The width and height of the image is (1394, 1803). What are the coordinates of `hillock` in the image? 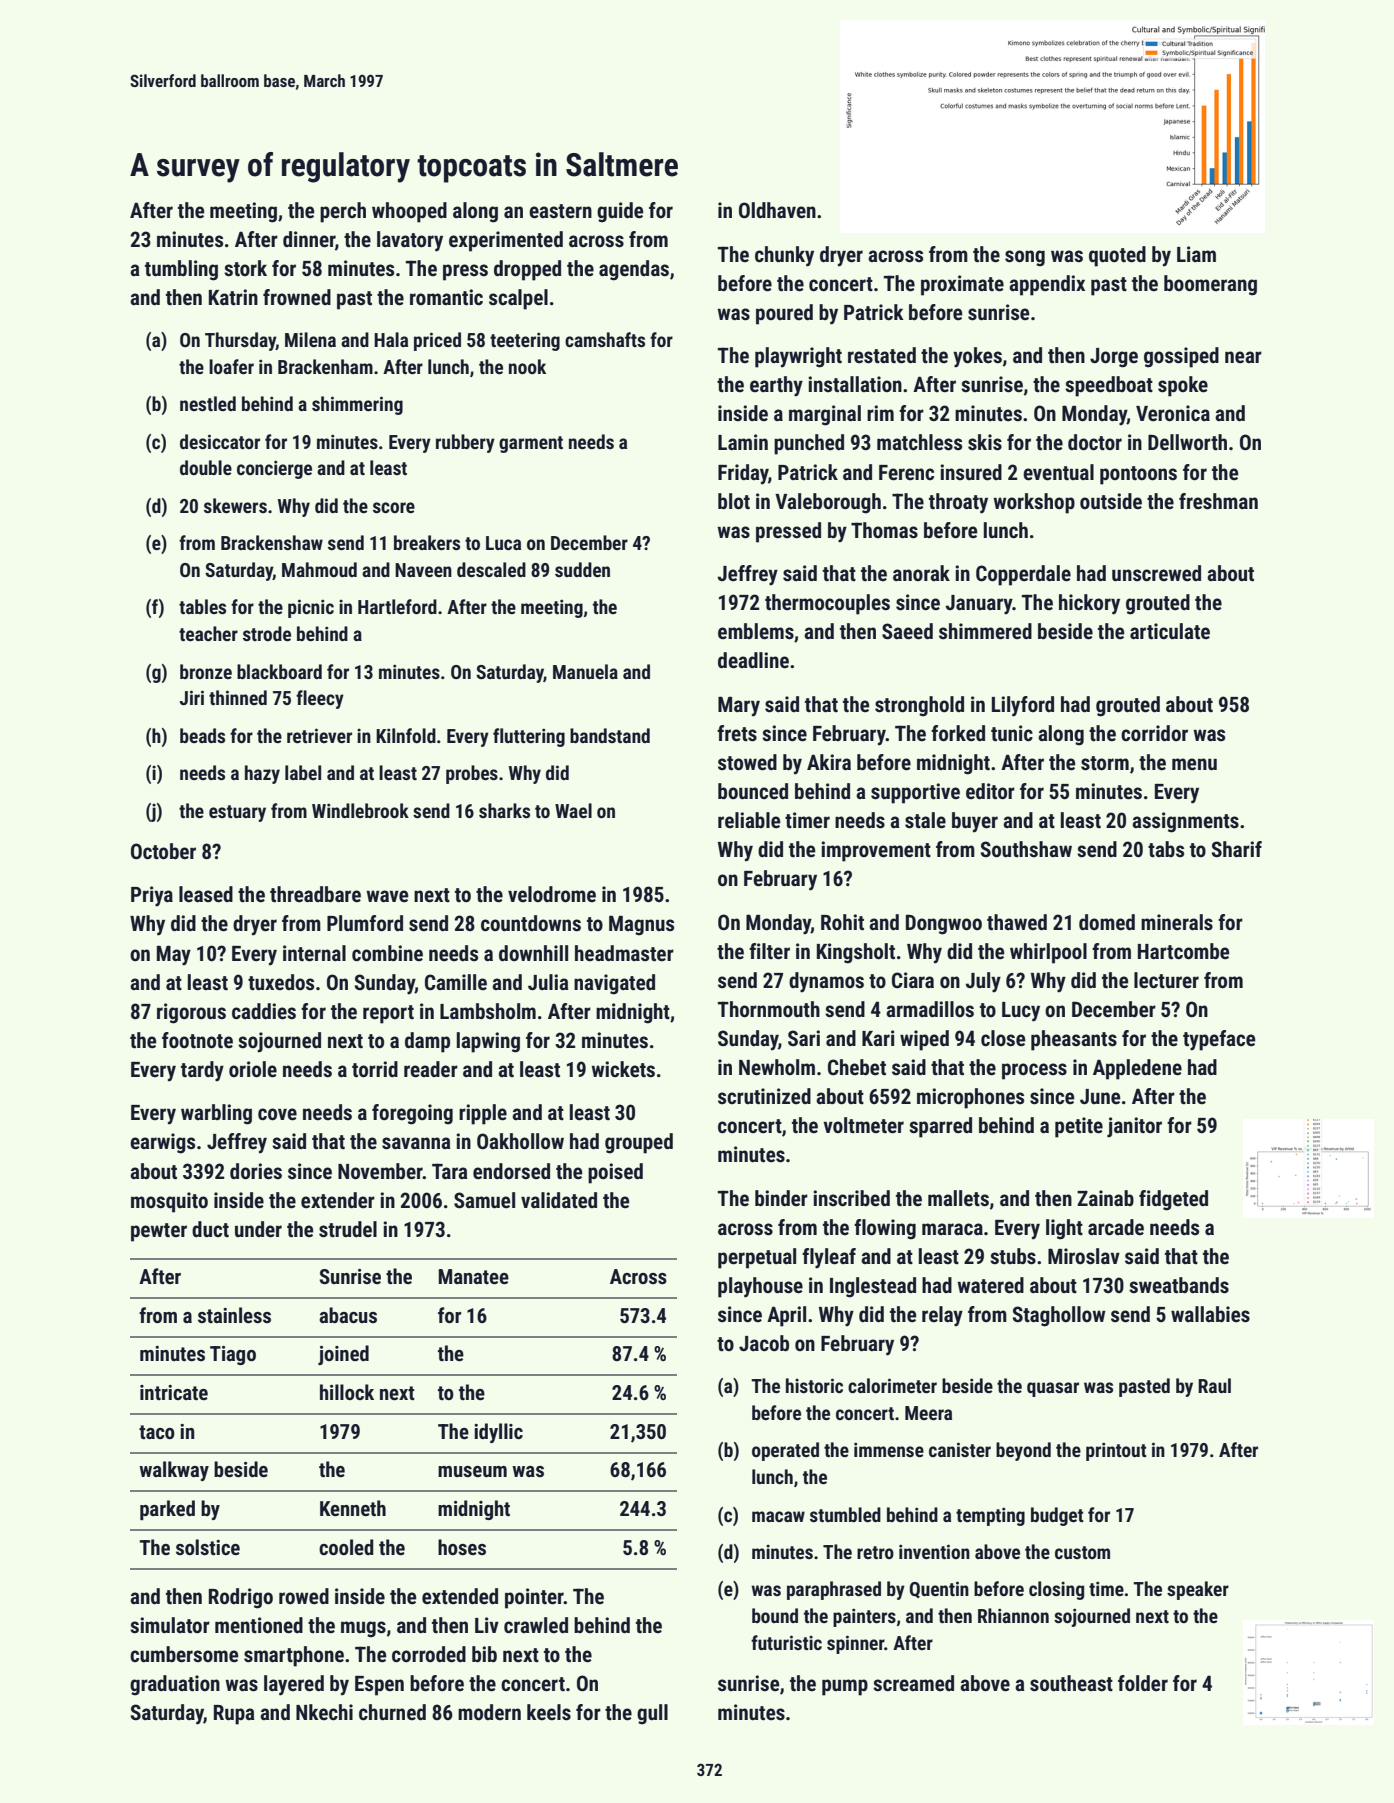 It's located at (347, 1392).
